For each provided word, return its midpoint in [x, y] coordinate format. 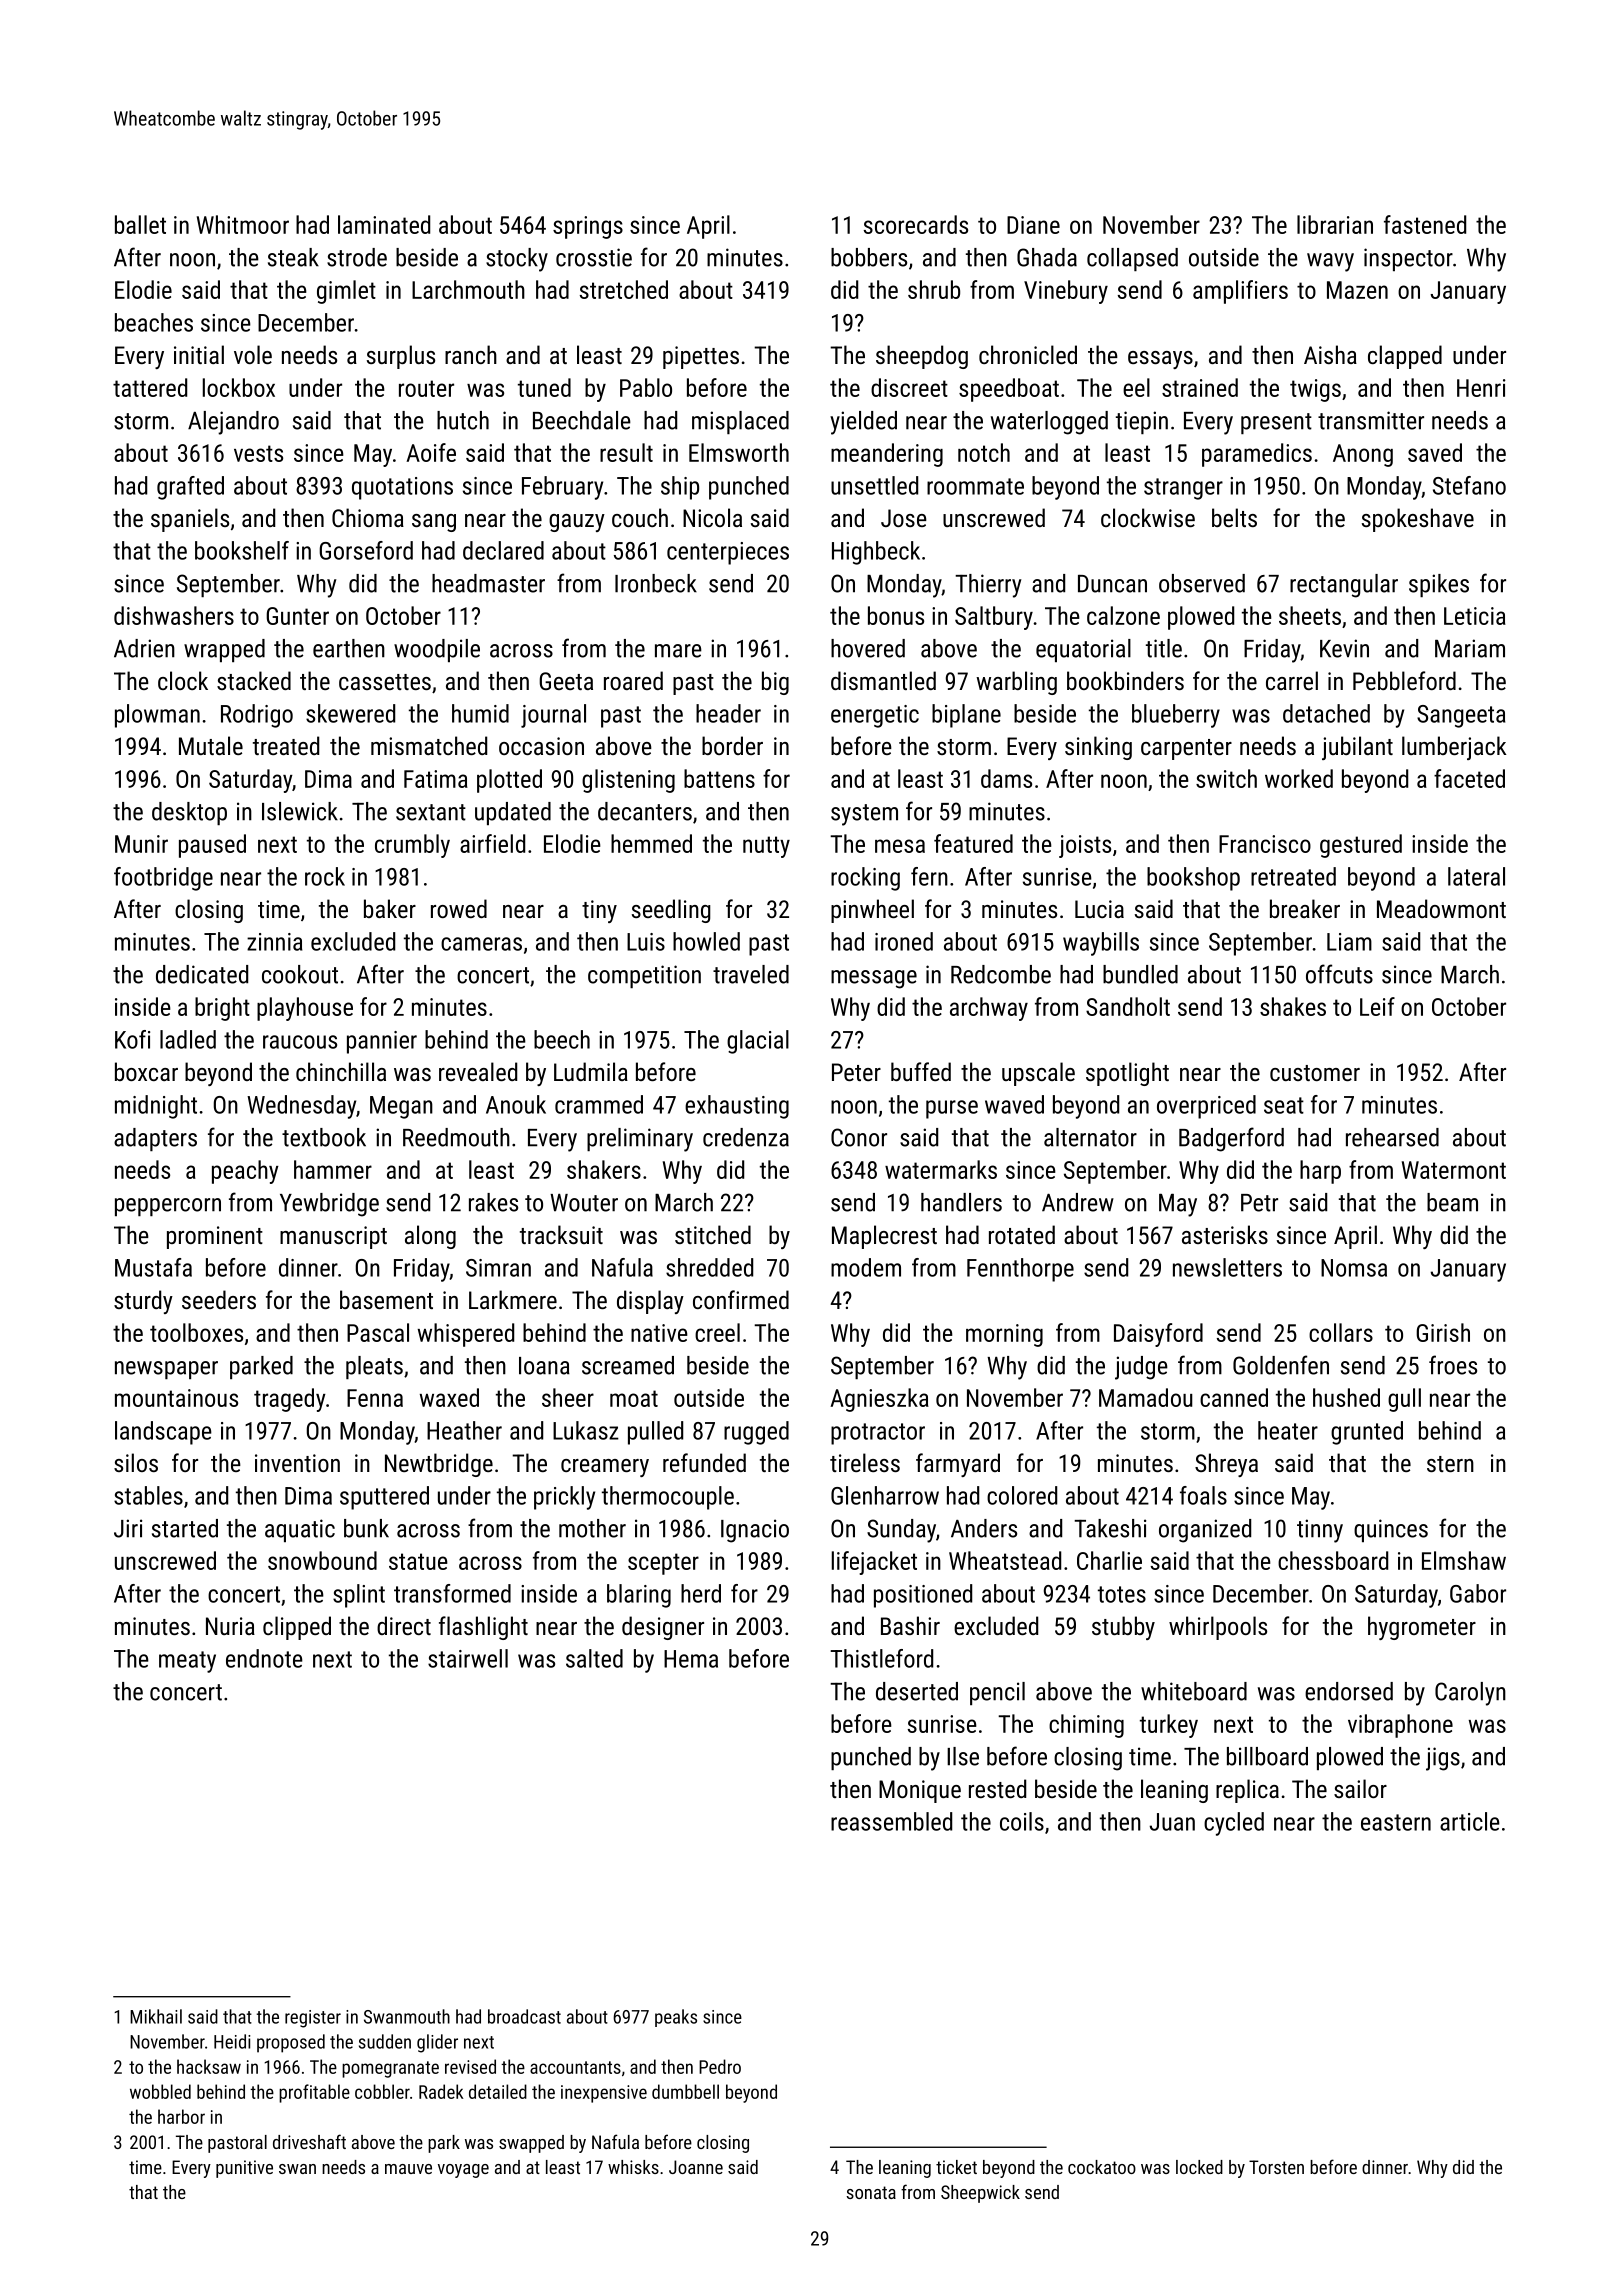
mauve [408, 2169]
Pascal [378, 1332]
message [874, 979]
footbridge [163, 879]
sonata [871, 2192]
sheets [1310, 615]
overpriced [1206, 1107]
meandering [887, 455]
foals [1203, 1495]
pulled [655, 1433]
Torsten [1276, 2167]
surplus [401, 357]
